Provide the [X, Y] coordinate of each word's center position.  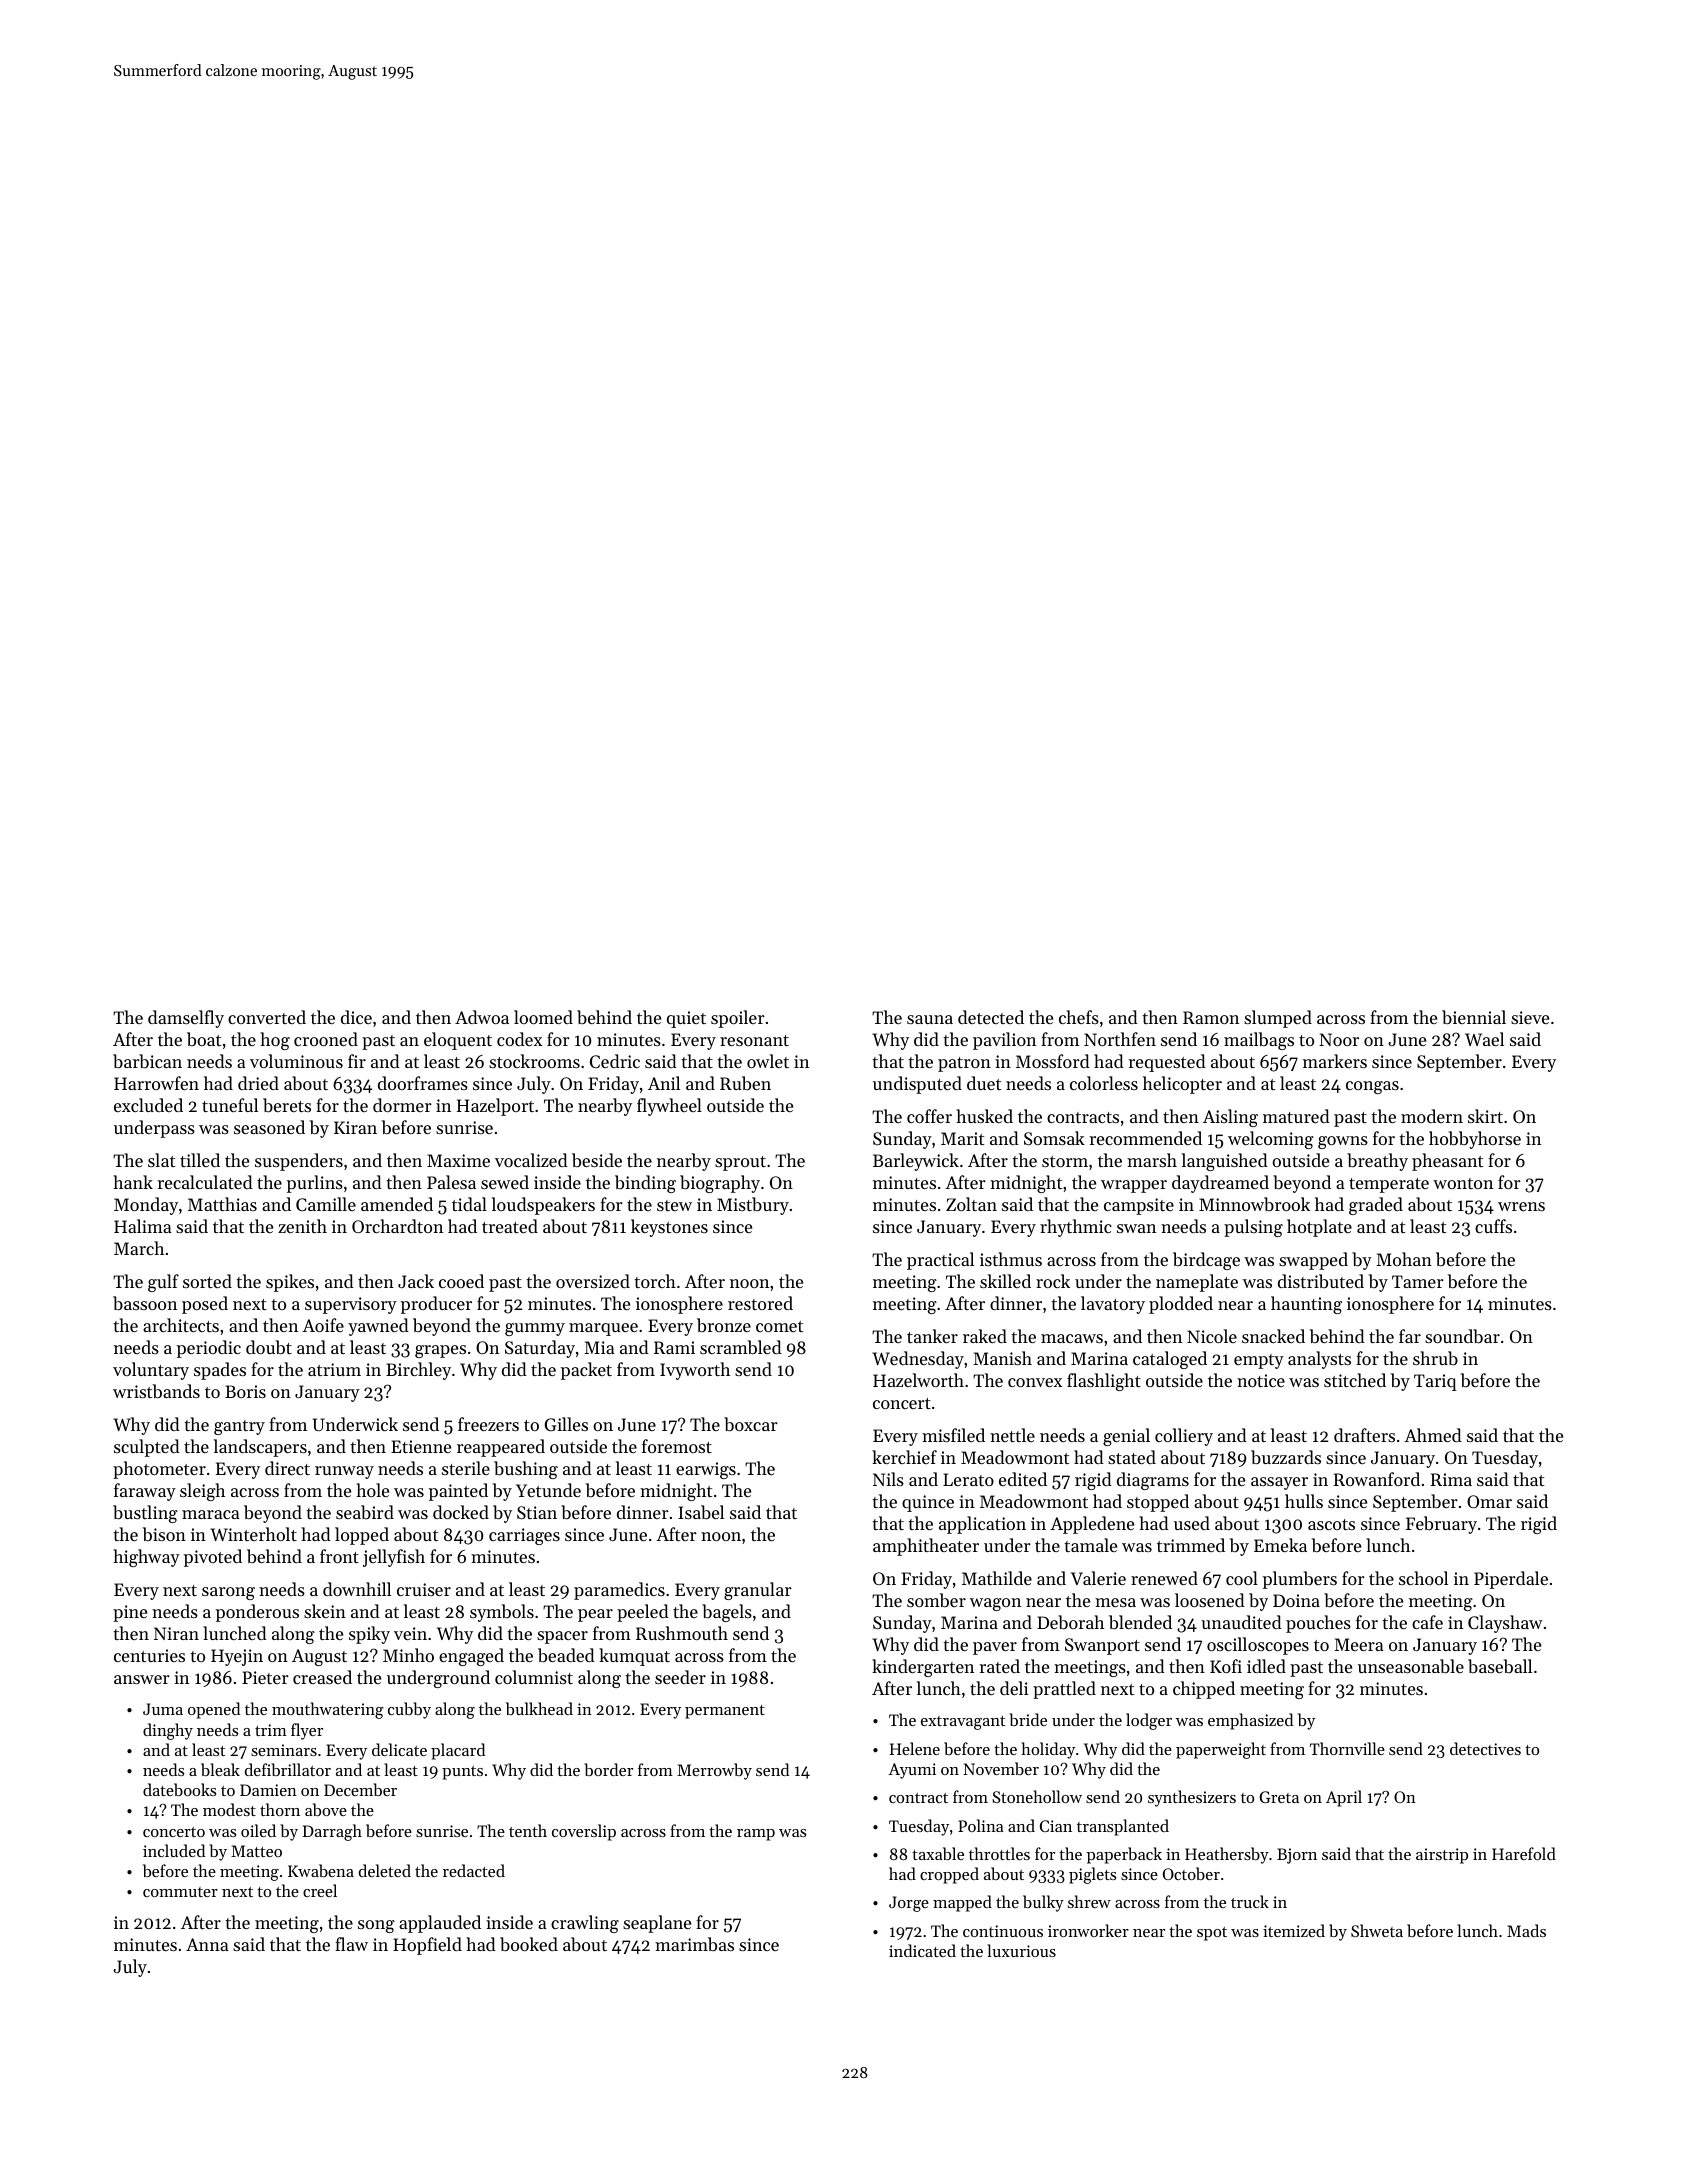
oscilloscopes [1258, 1646]
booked [529, 1944]
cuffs [1493, 1226]
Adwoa [482, 1017]
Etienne [421, 1446]
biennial [1474, 1017]
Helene [915, 1748]
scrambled [741, 1347]
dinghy [168, 1731]
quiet [686, 1019]
